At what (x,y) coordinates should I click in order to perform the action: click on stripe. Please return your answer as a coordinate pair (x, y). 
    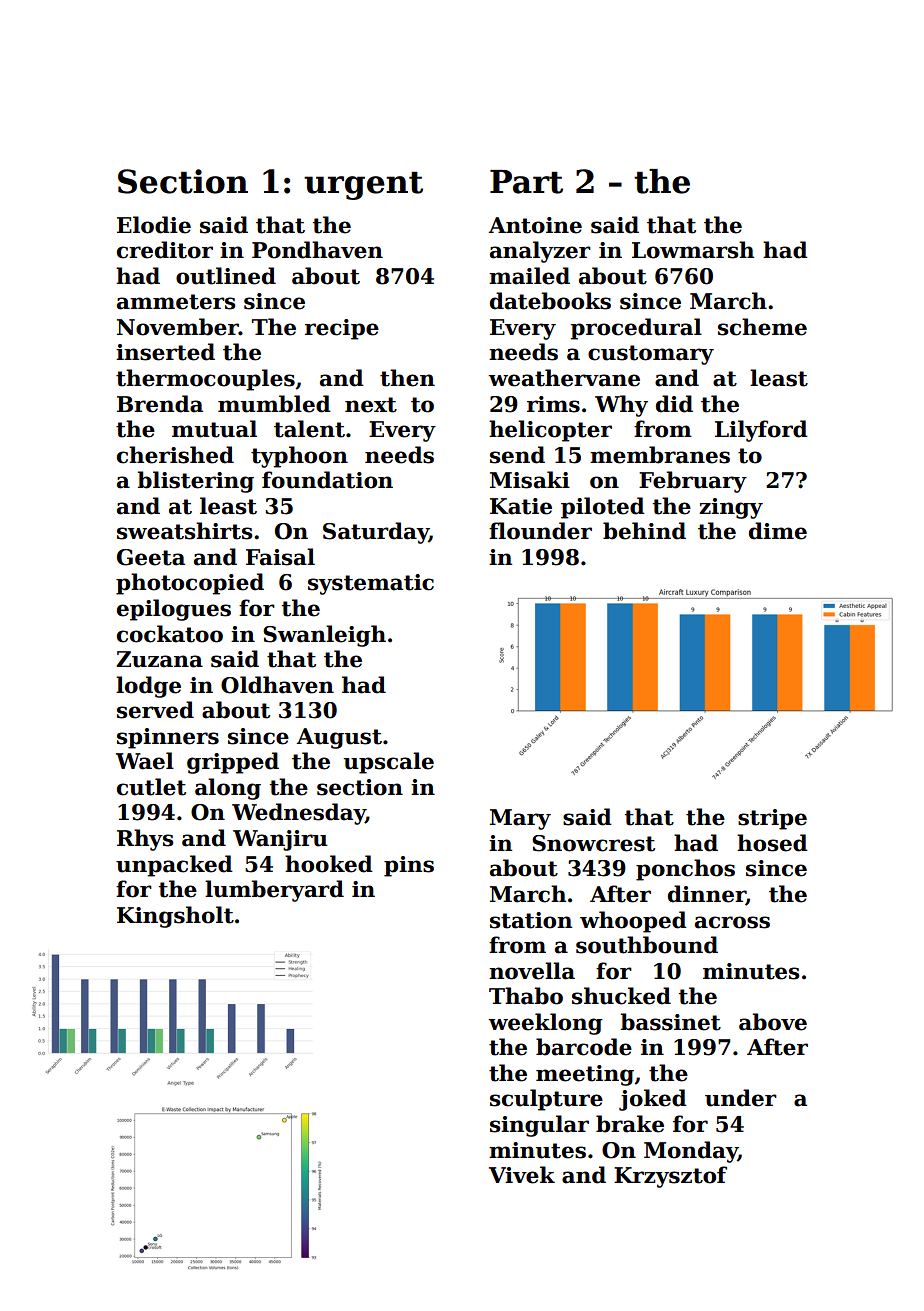
    Looking at the image, I should click on (772, 819).
